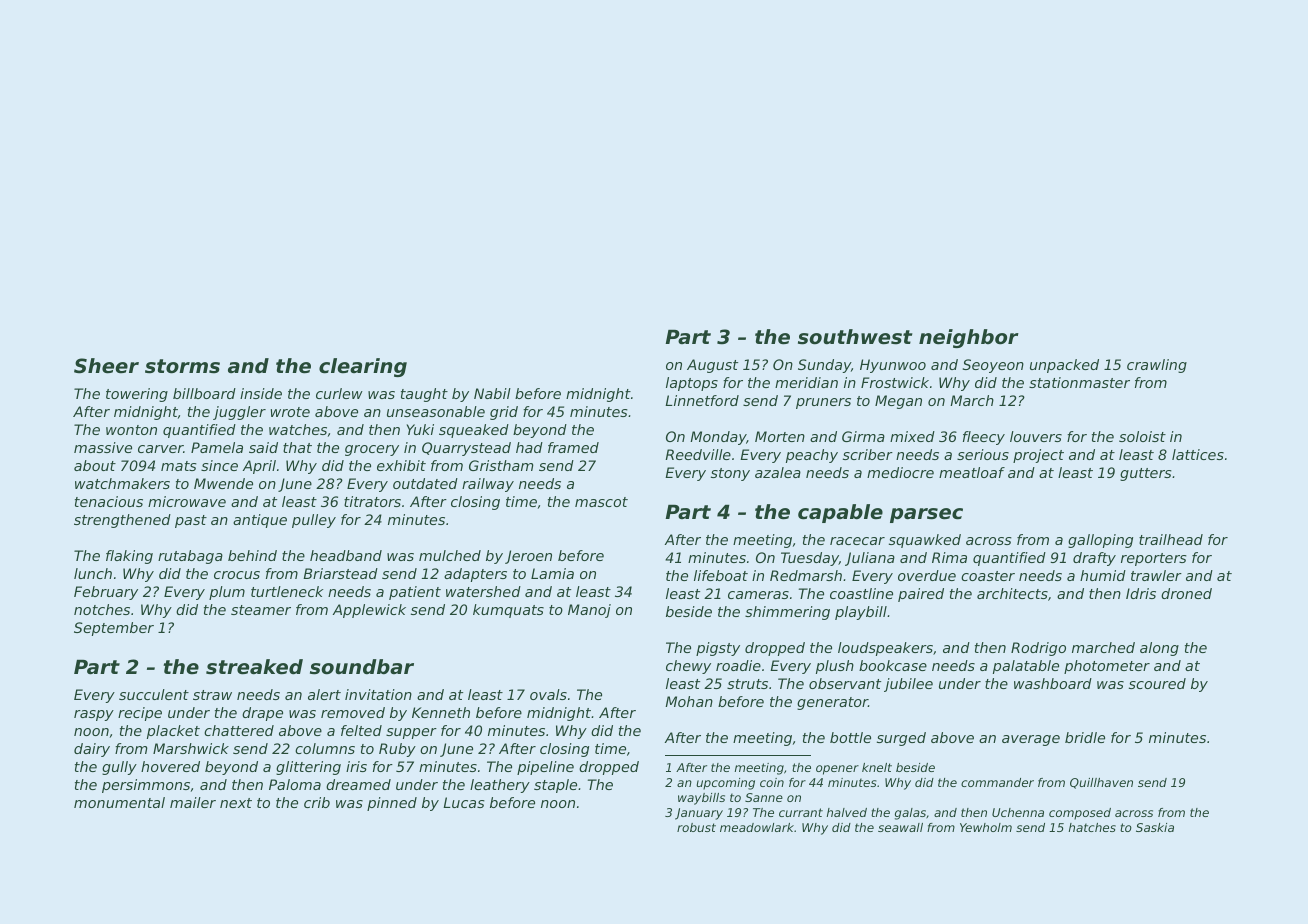 This image has height=924, width=1308. I want to click on clearing, so click(363, 367).
